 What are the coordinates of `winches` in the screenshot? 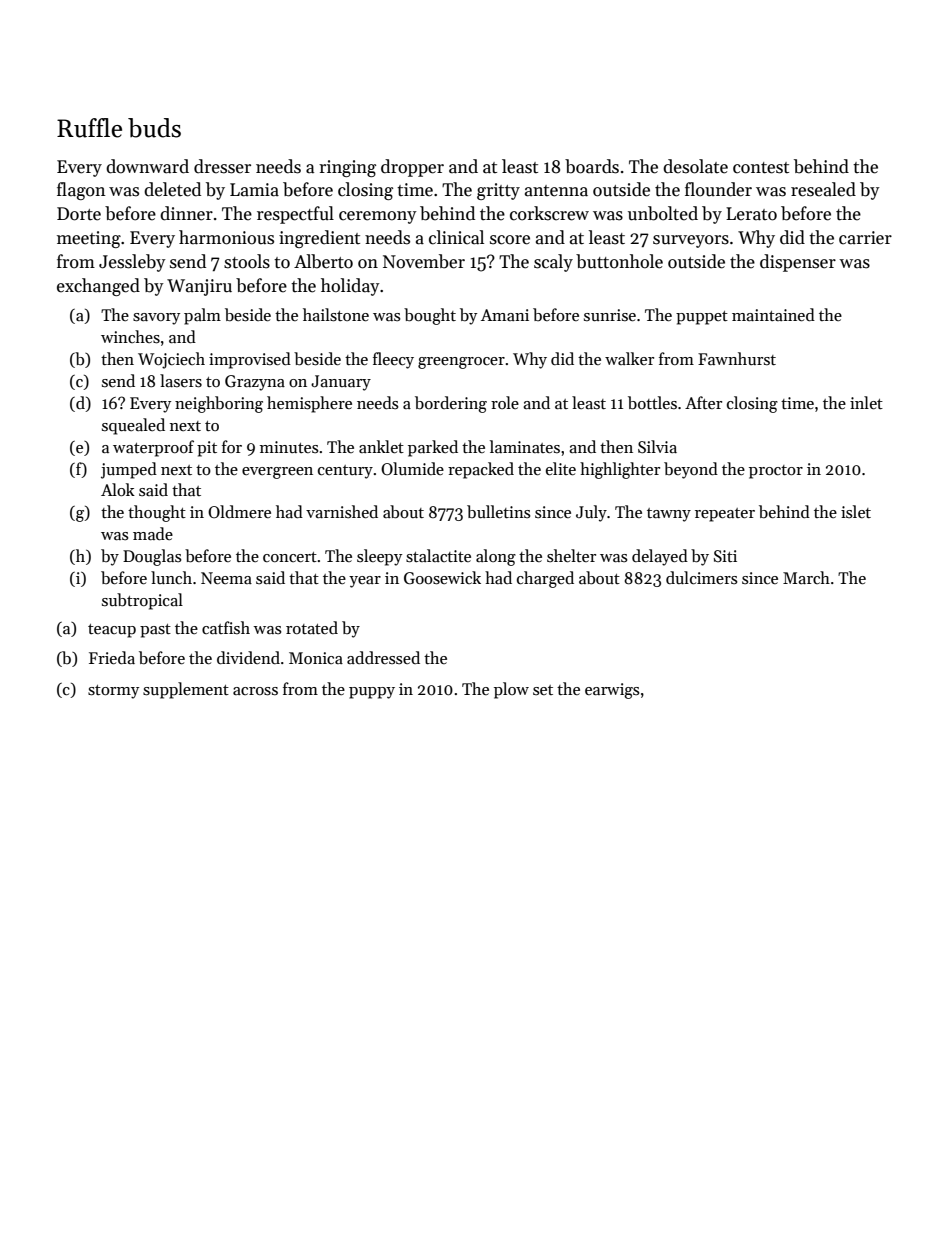 It's located at (130, 337).
